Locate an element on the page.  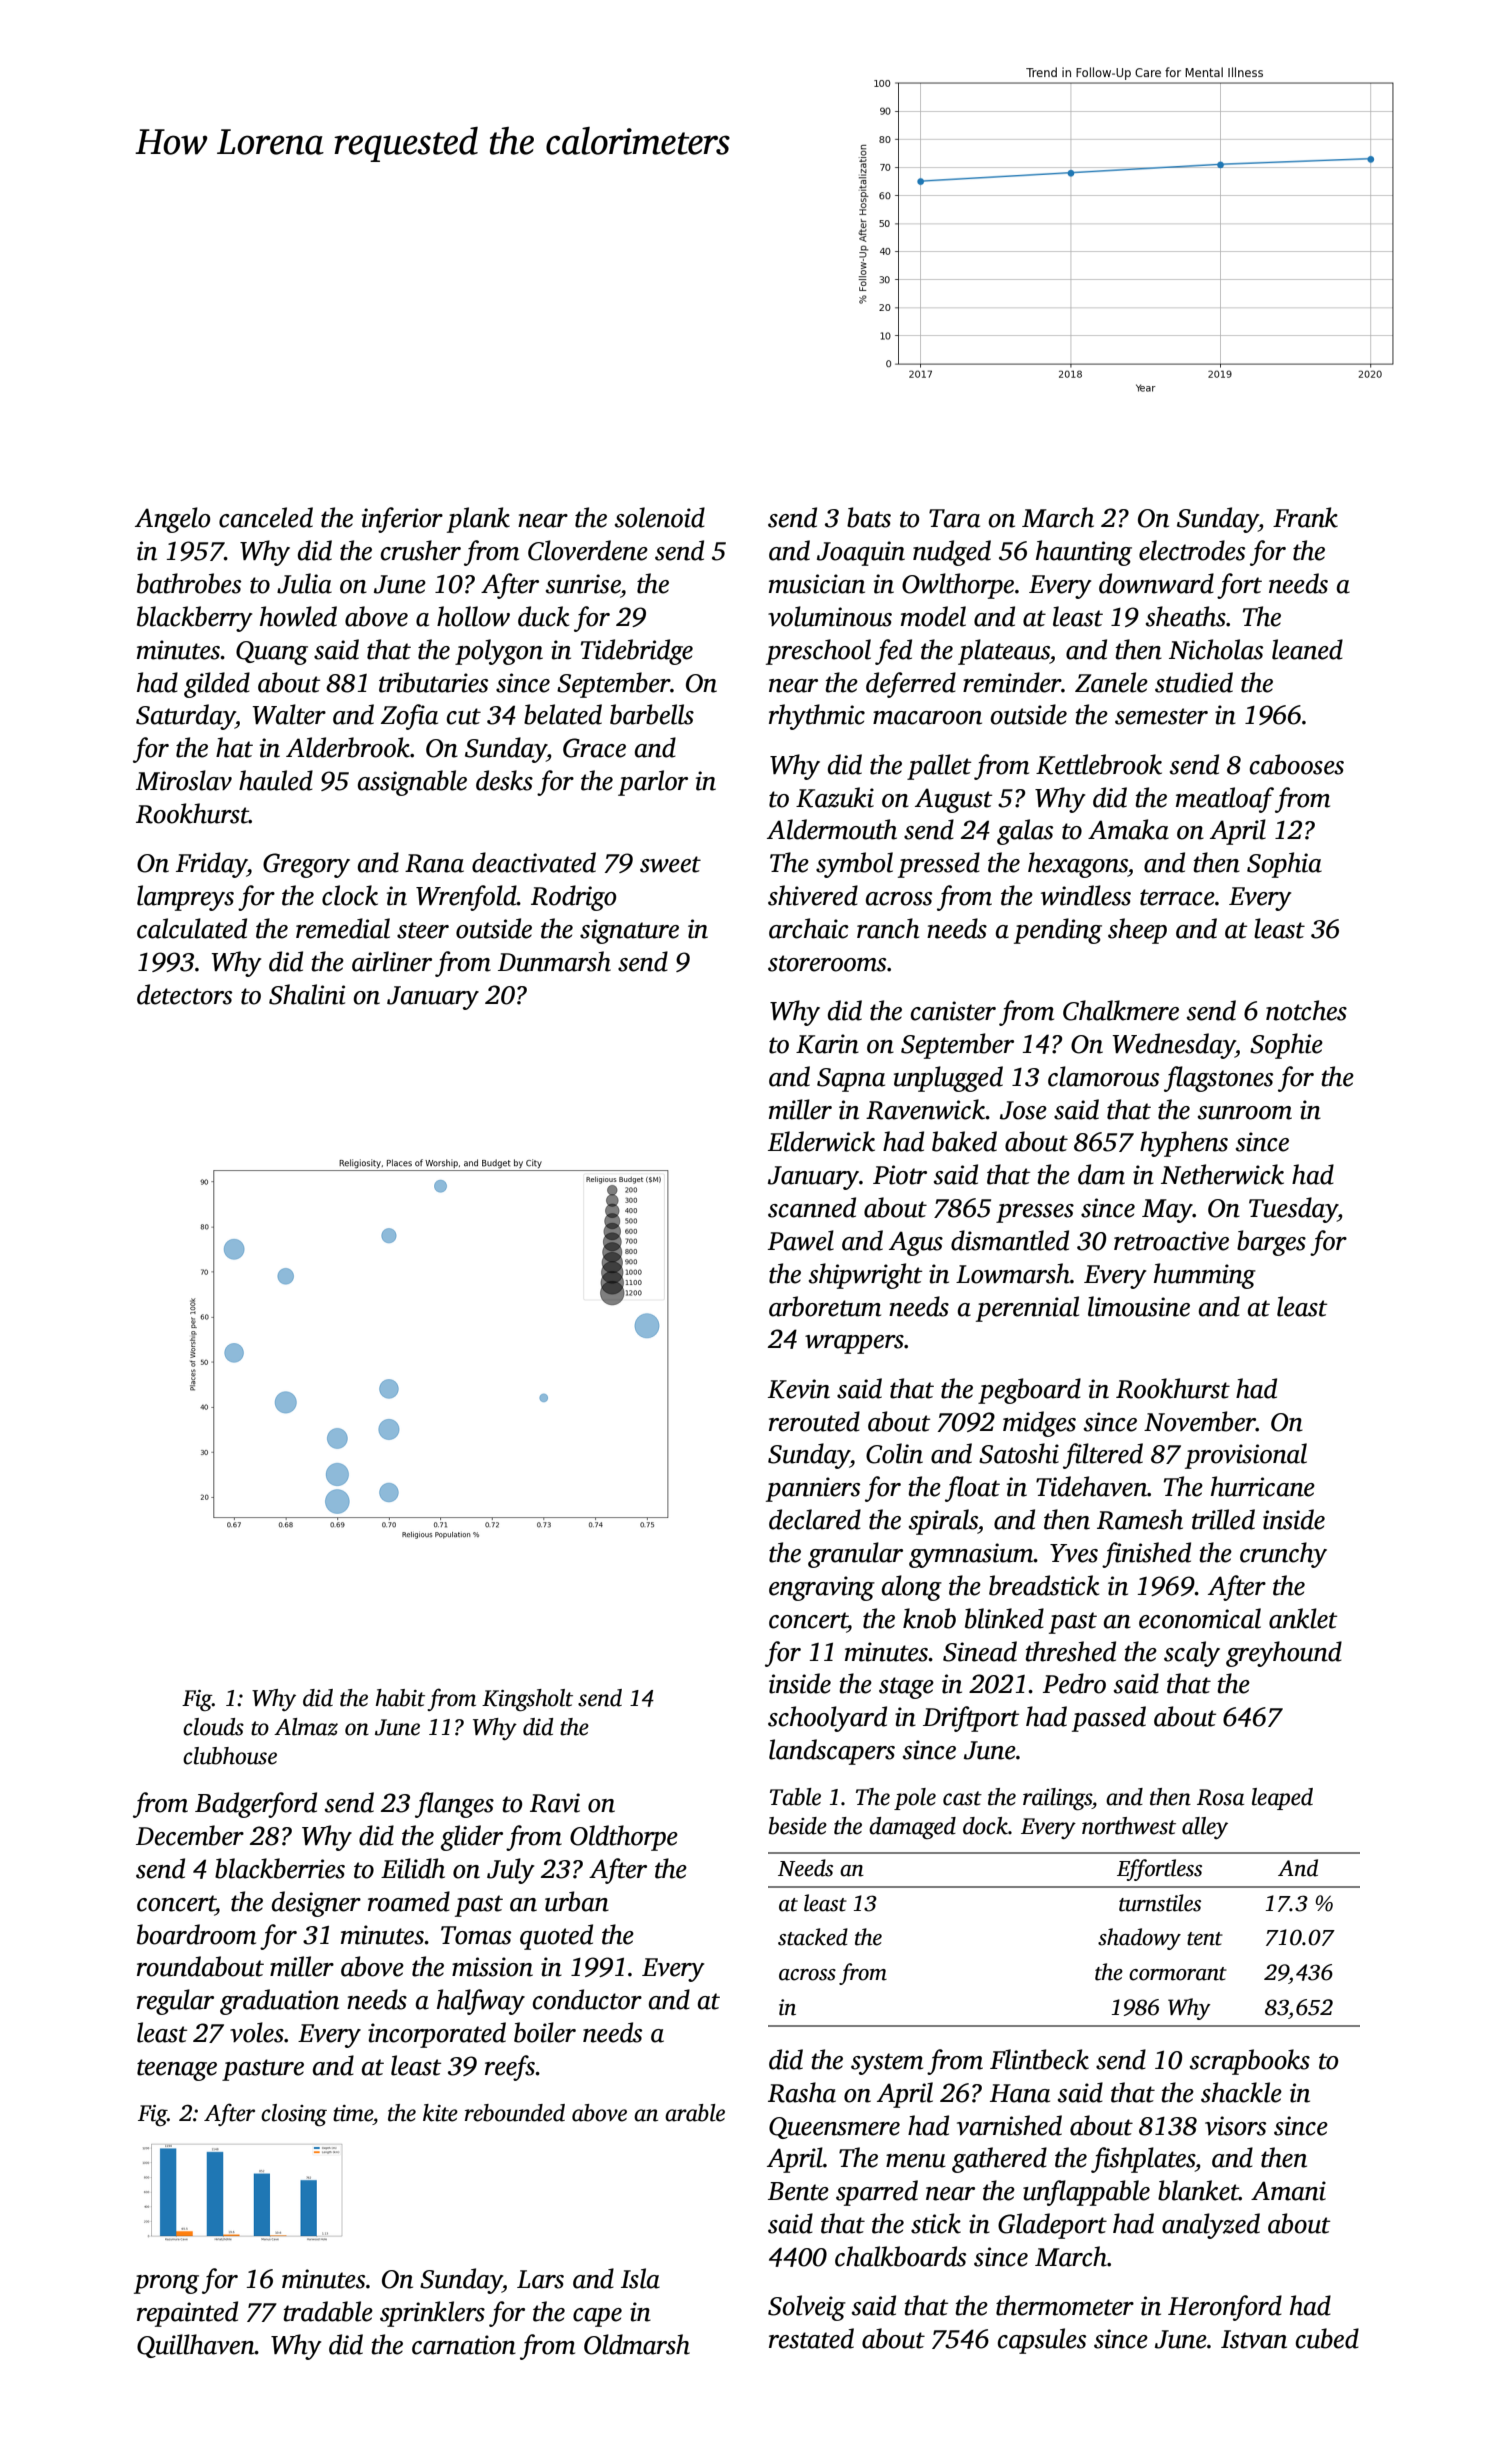
Colin is located at coordinates (894, 1453).
